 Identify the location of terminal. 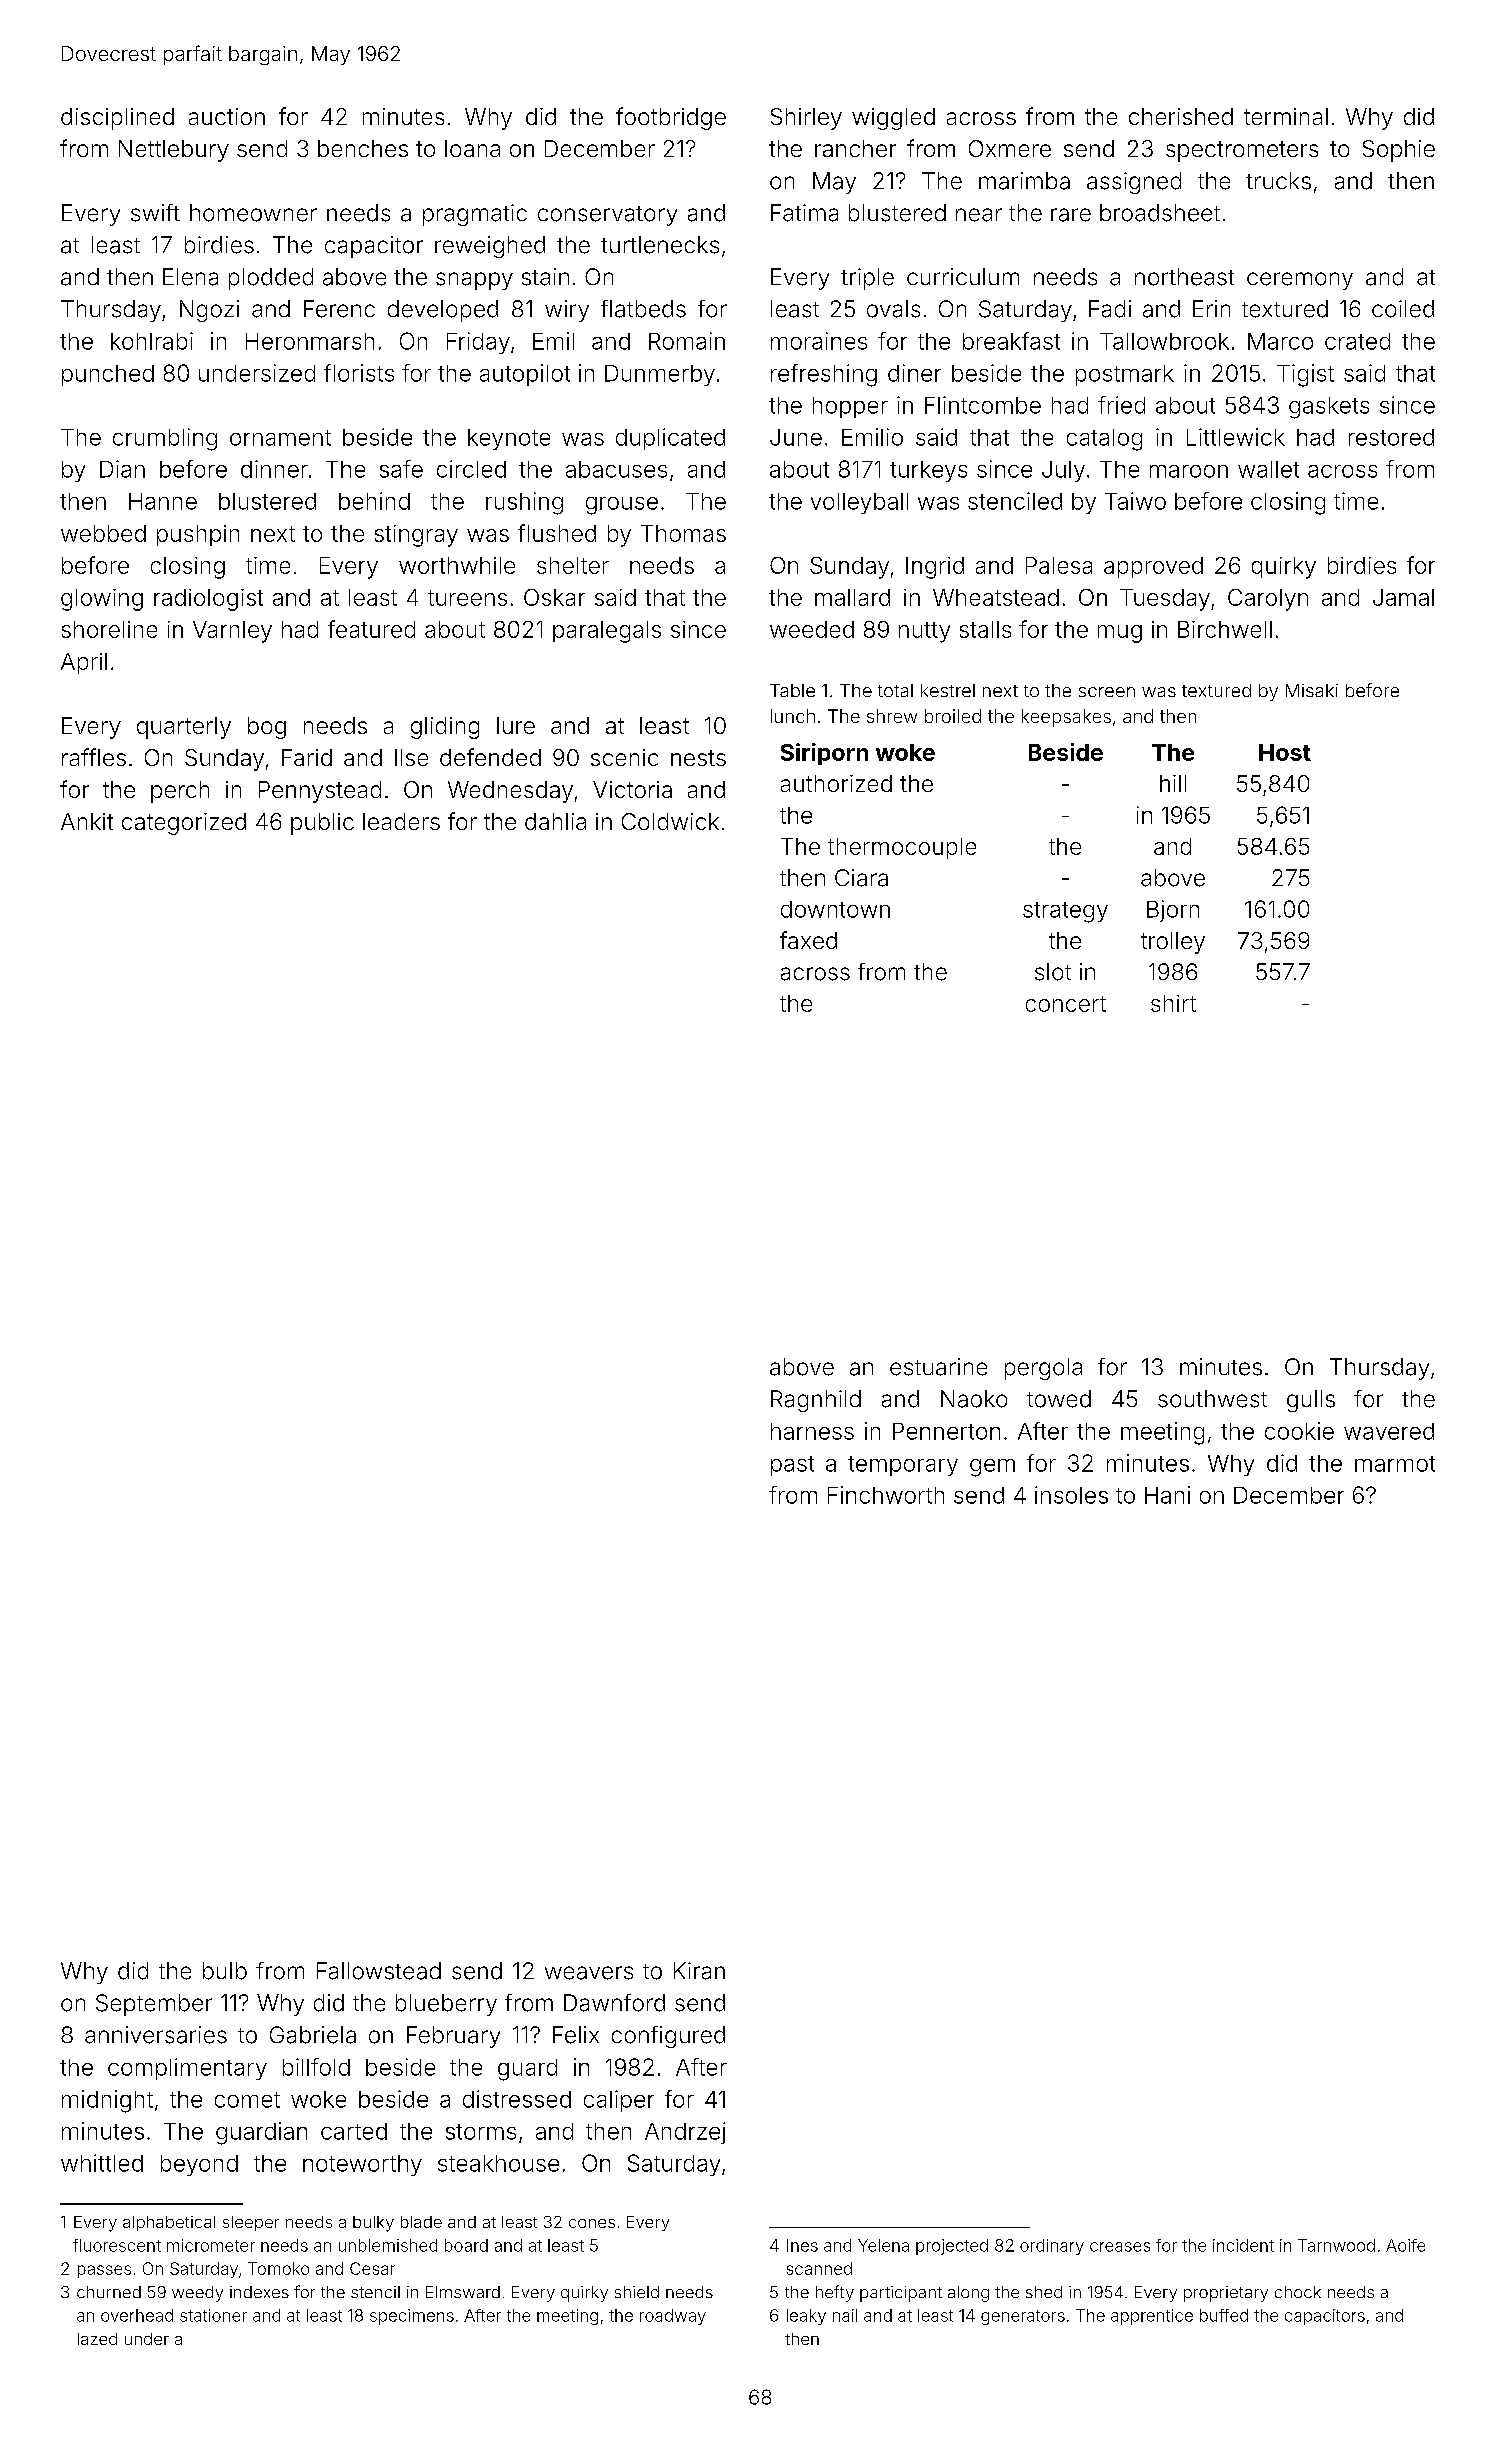
(1286, 116).
